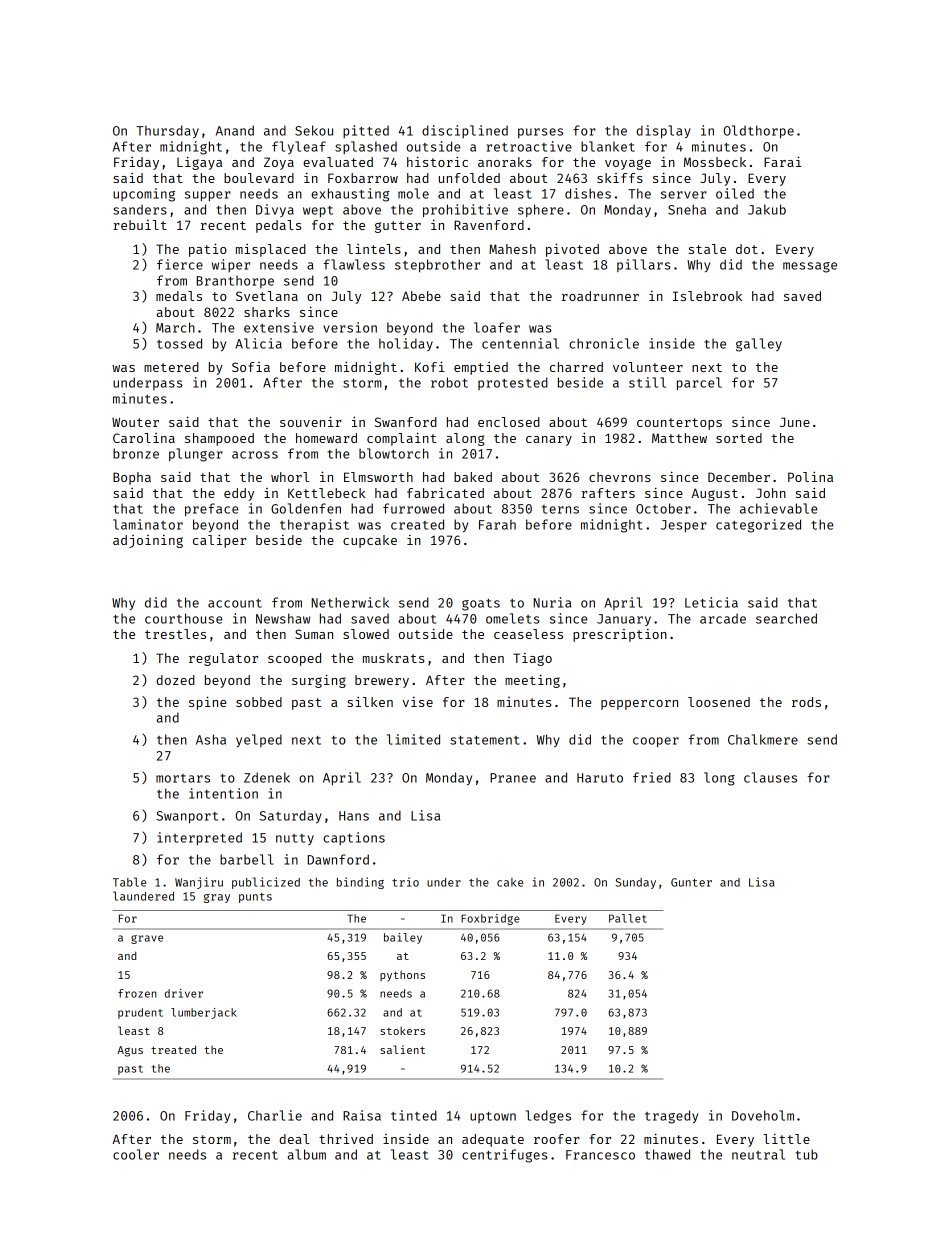 This screenshot has height=1233, width=952. Describe the element at coordinates (600, 296) in the screenshot. I see `roadrunner` at that location.
